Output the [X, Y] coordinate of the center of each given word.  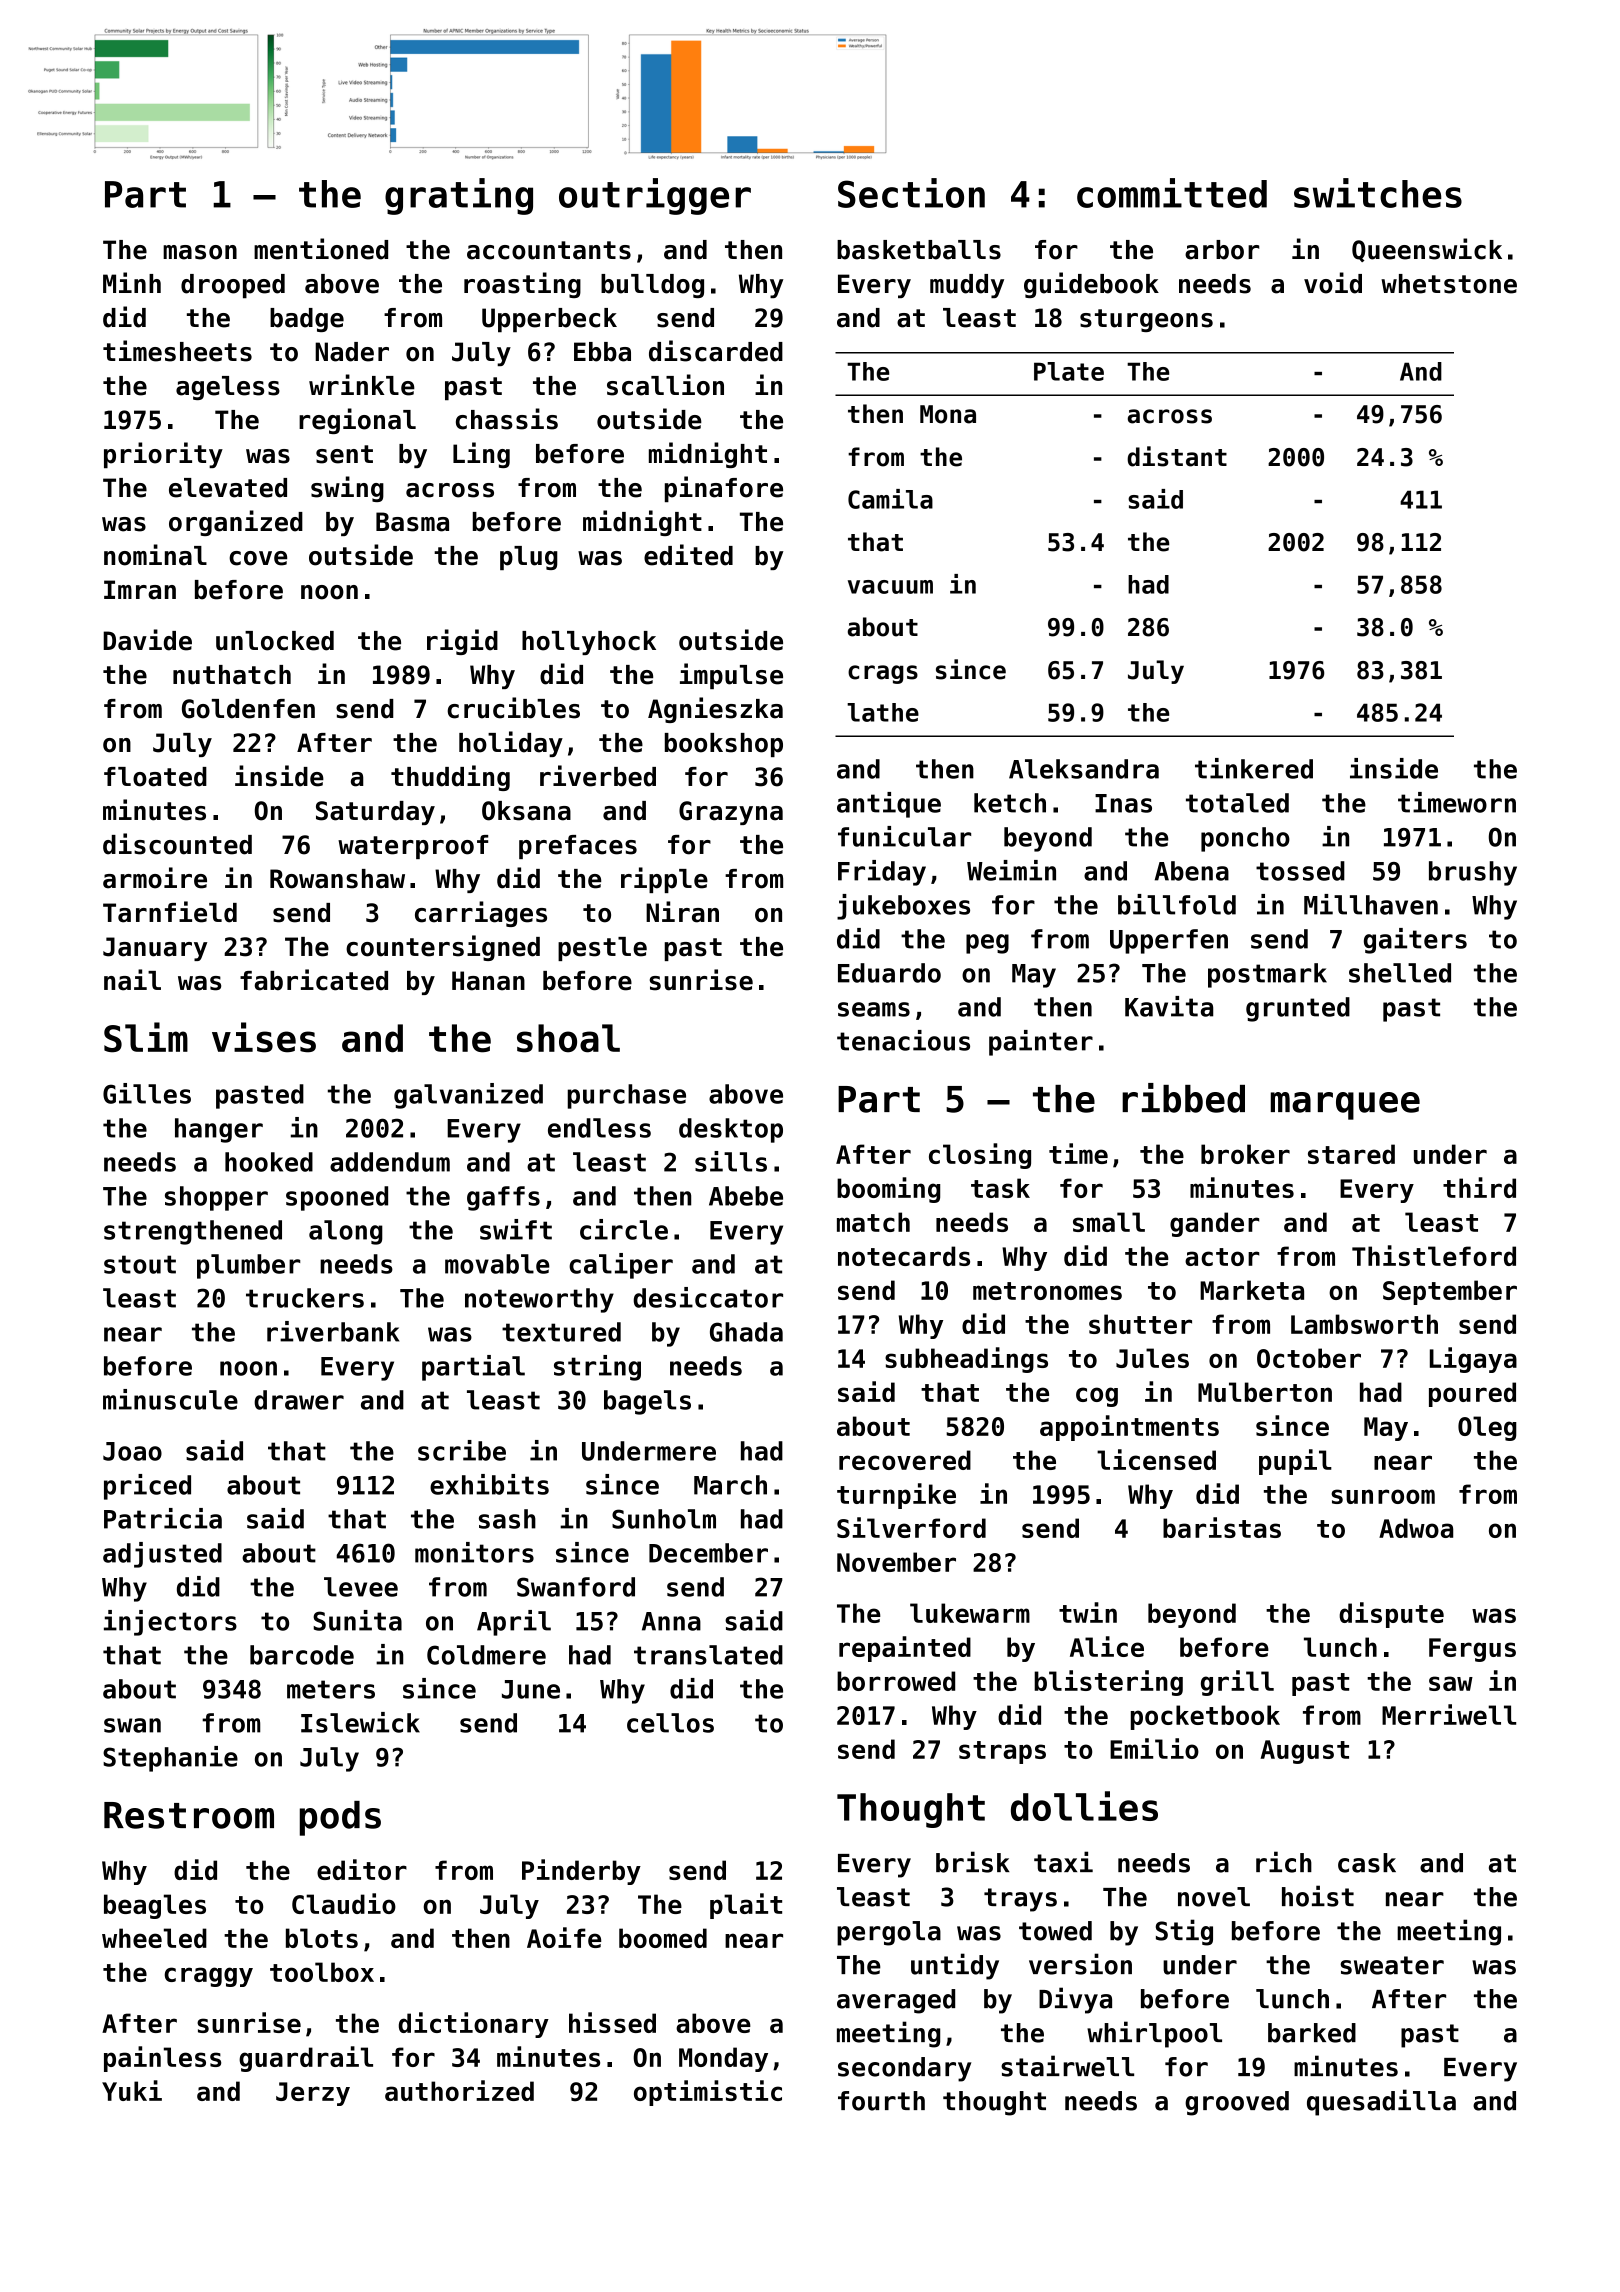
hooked [269, 1162]
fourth [881, 2101]
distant [1177, 456]
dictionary [474, 2025]
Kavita [1169, 1006]
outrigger [655, 196]
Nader [352, 352]
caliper [621, 1266]
